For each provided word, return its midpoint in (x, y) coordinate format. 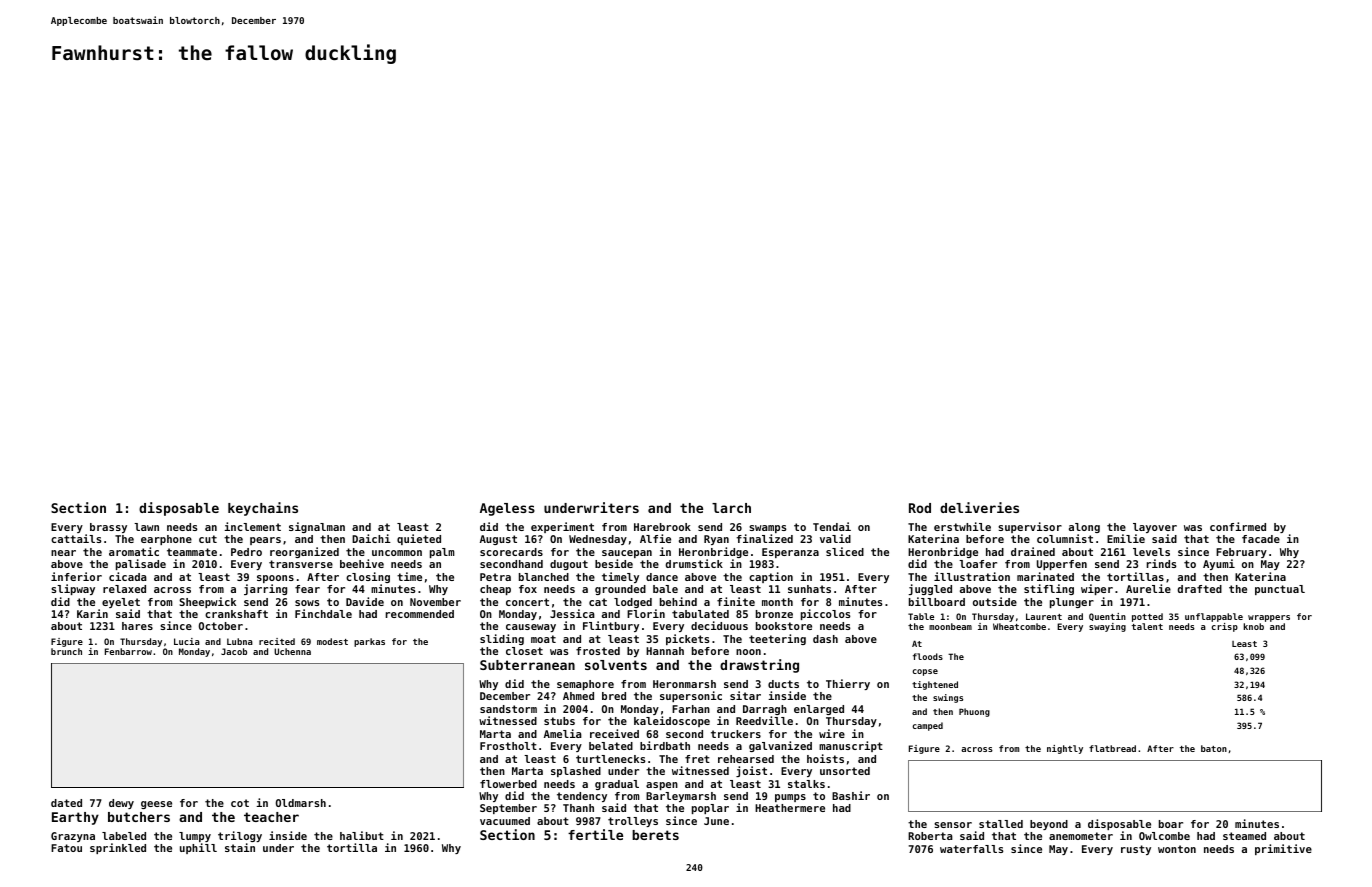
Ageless (507, 509)
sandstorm (508, 709)
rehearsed (746, 759)
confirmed (1238, 526)
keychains (263, 509)
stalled (1001, 824)
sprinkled (118, 848)
